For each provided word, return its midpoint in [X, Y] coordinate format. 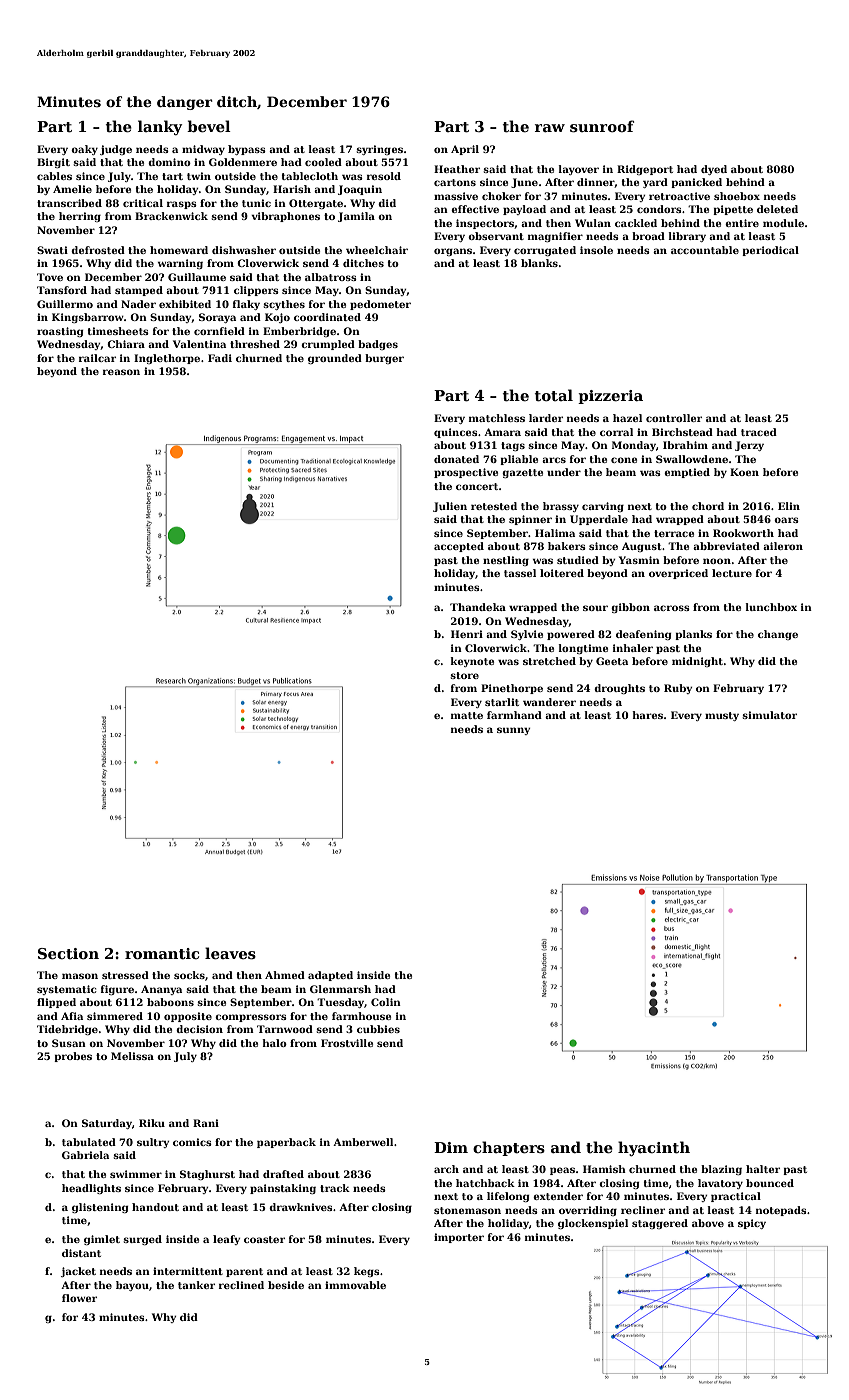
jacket [78, 1272]
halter [763, 1169]
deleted [777, 209]
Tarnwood [285, 1029]
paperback [286, 1143]
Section [68, 953]
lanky [160, 127]
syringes [379, 150]
